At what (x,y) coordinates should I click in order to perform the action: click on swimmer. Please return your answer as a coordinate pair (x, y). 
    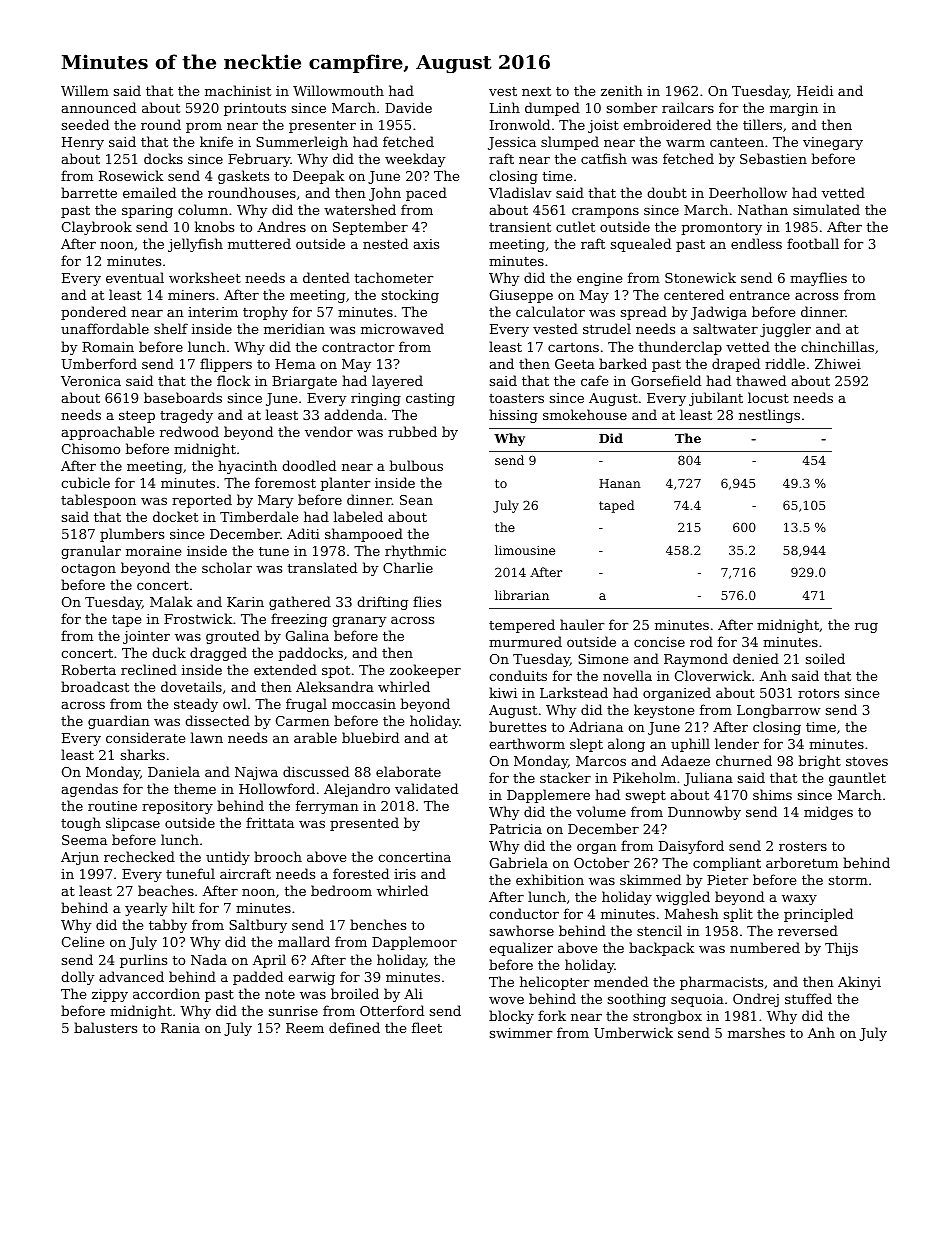
    Looking at the image, I should click on (521, 1033).
